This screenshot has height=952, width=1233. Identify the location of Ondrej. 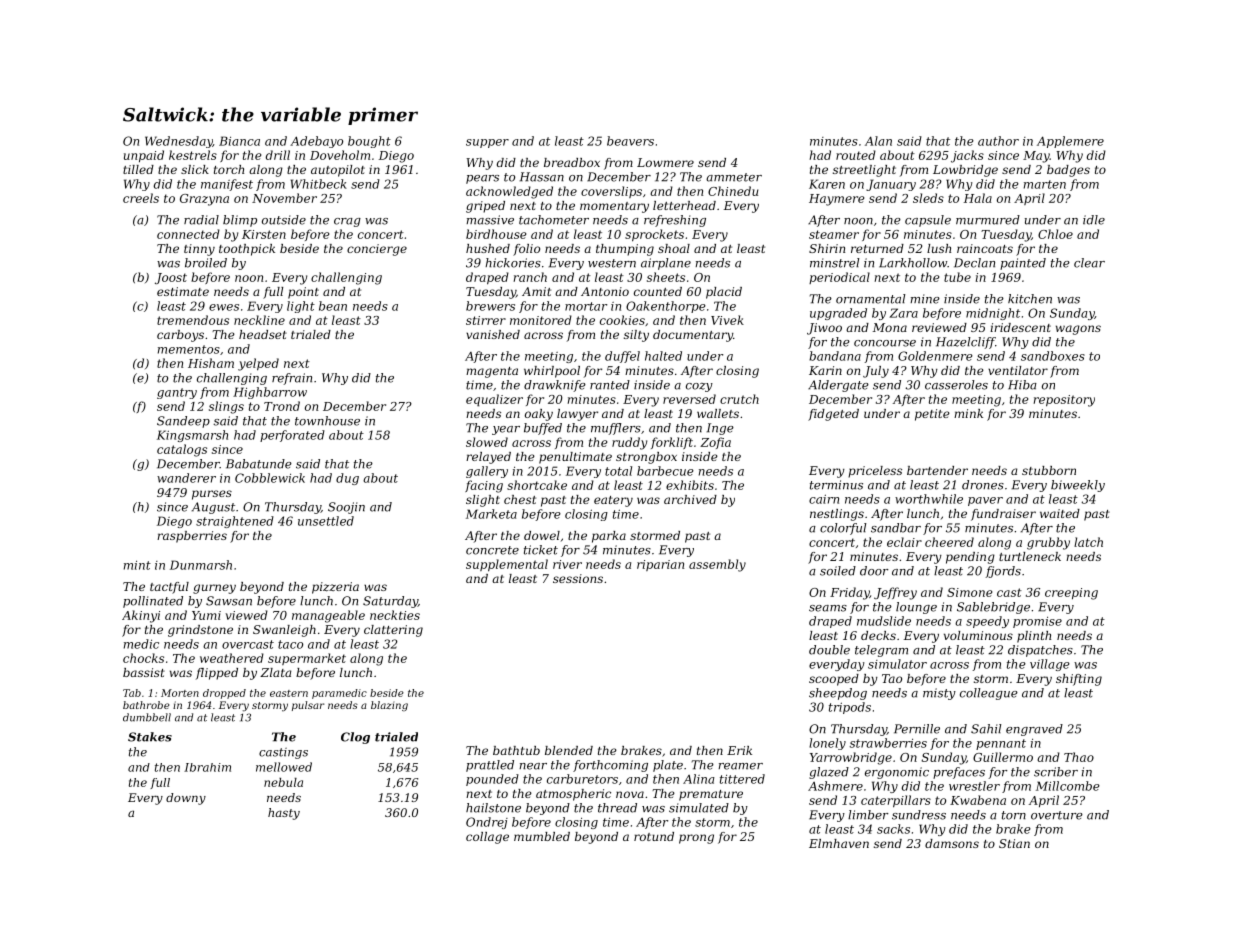
(487, 823).
